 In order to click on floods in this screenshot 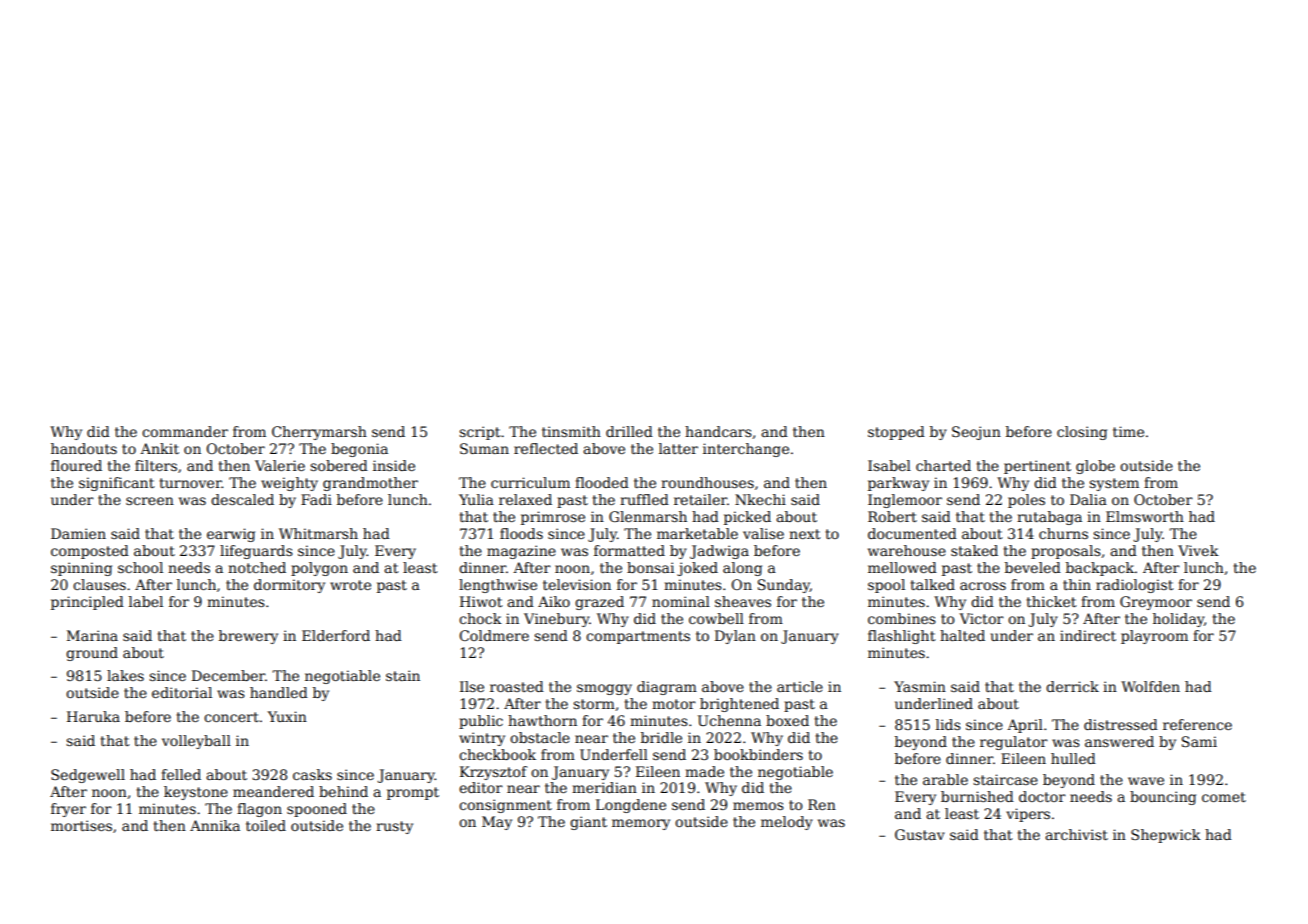, I will do `click(521, 533)`.
